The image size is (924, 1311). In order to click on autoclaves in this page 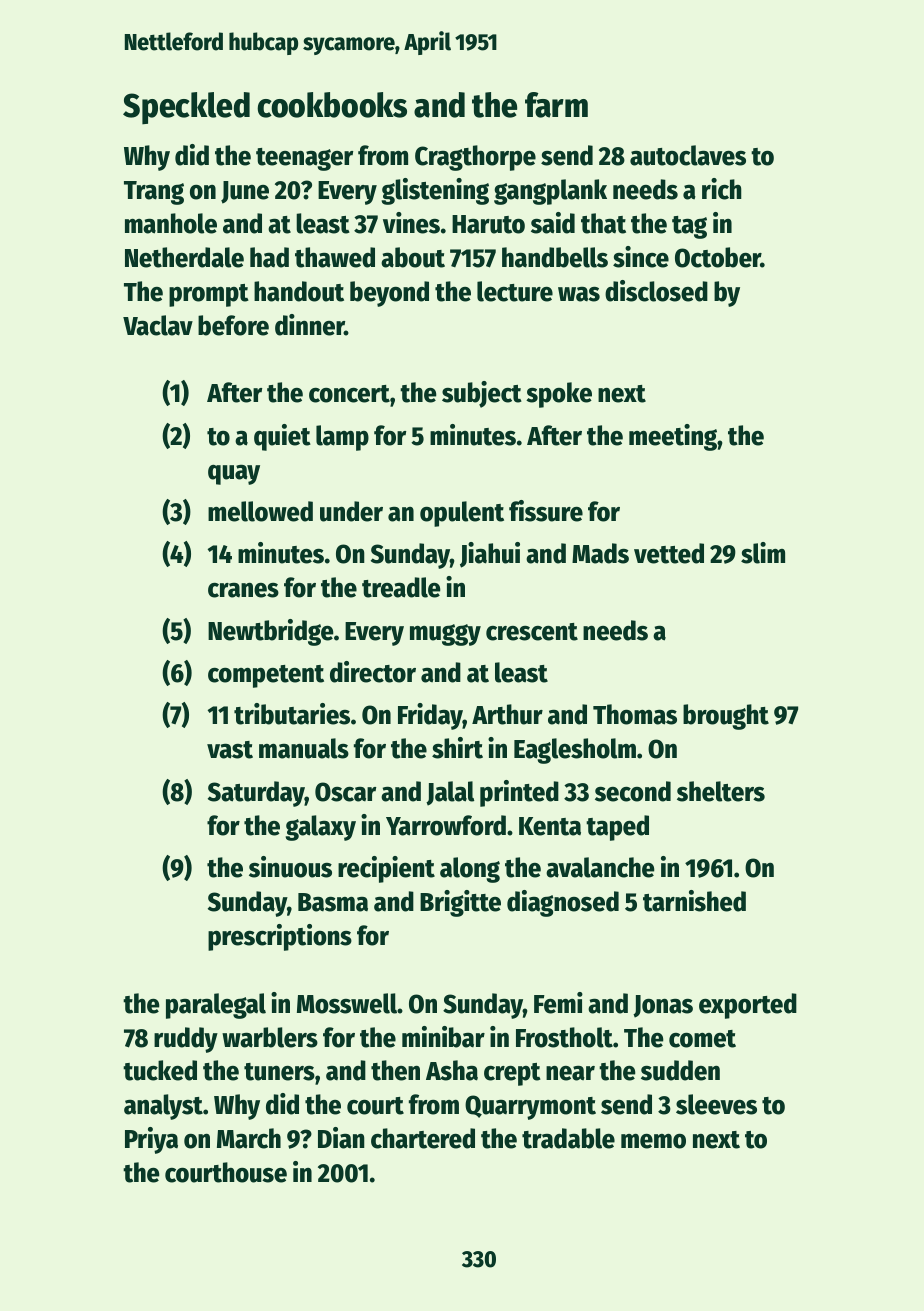, I will do `click(688, 155)`.
